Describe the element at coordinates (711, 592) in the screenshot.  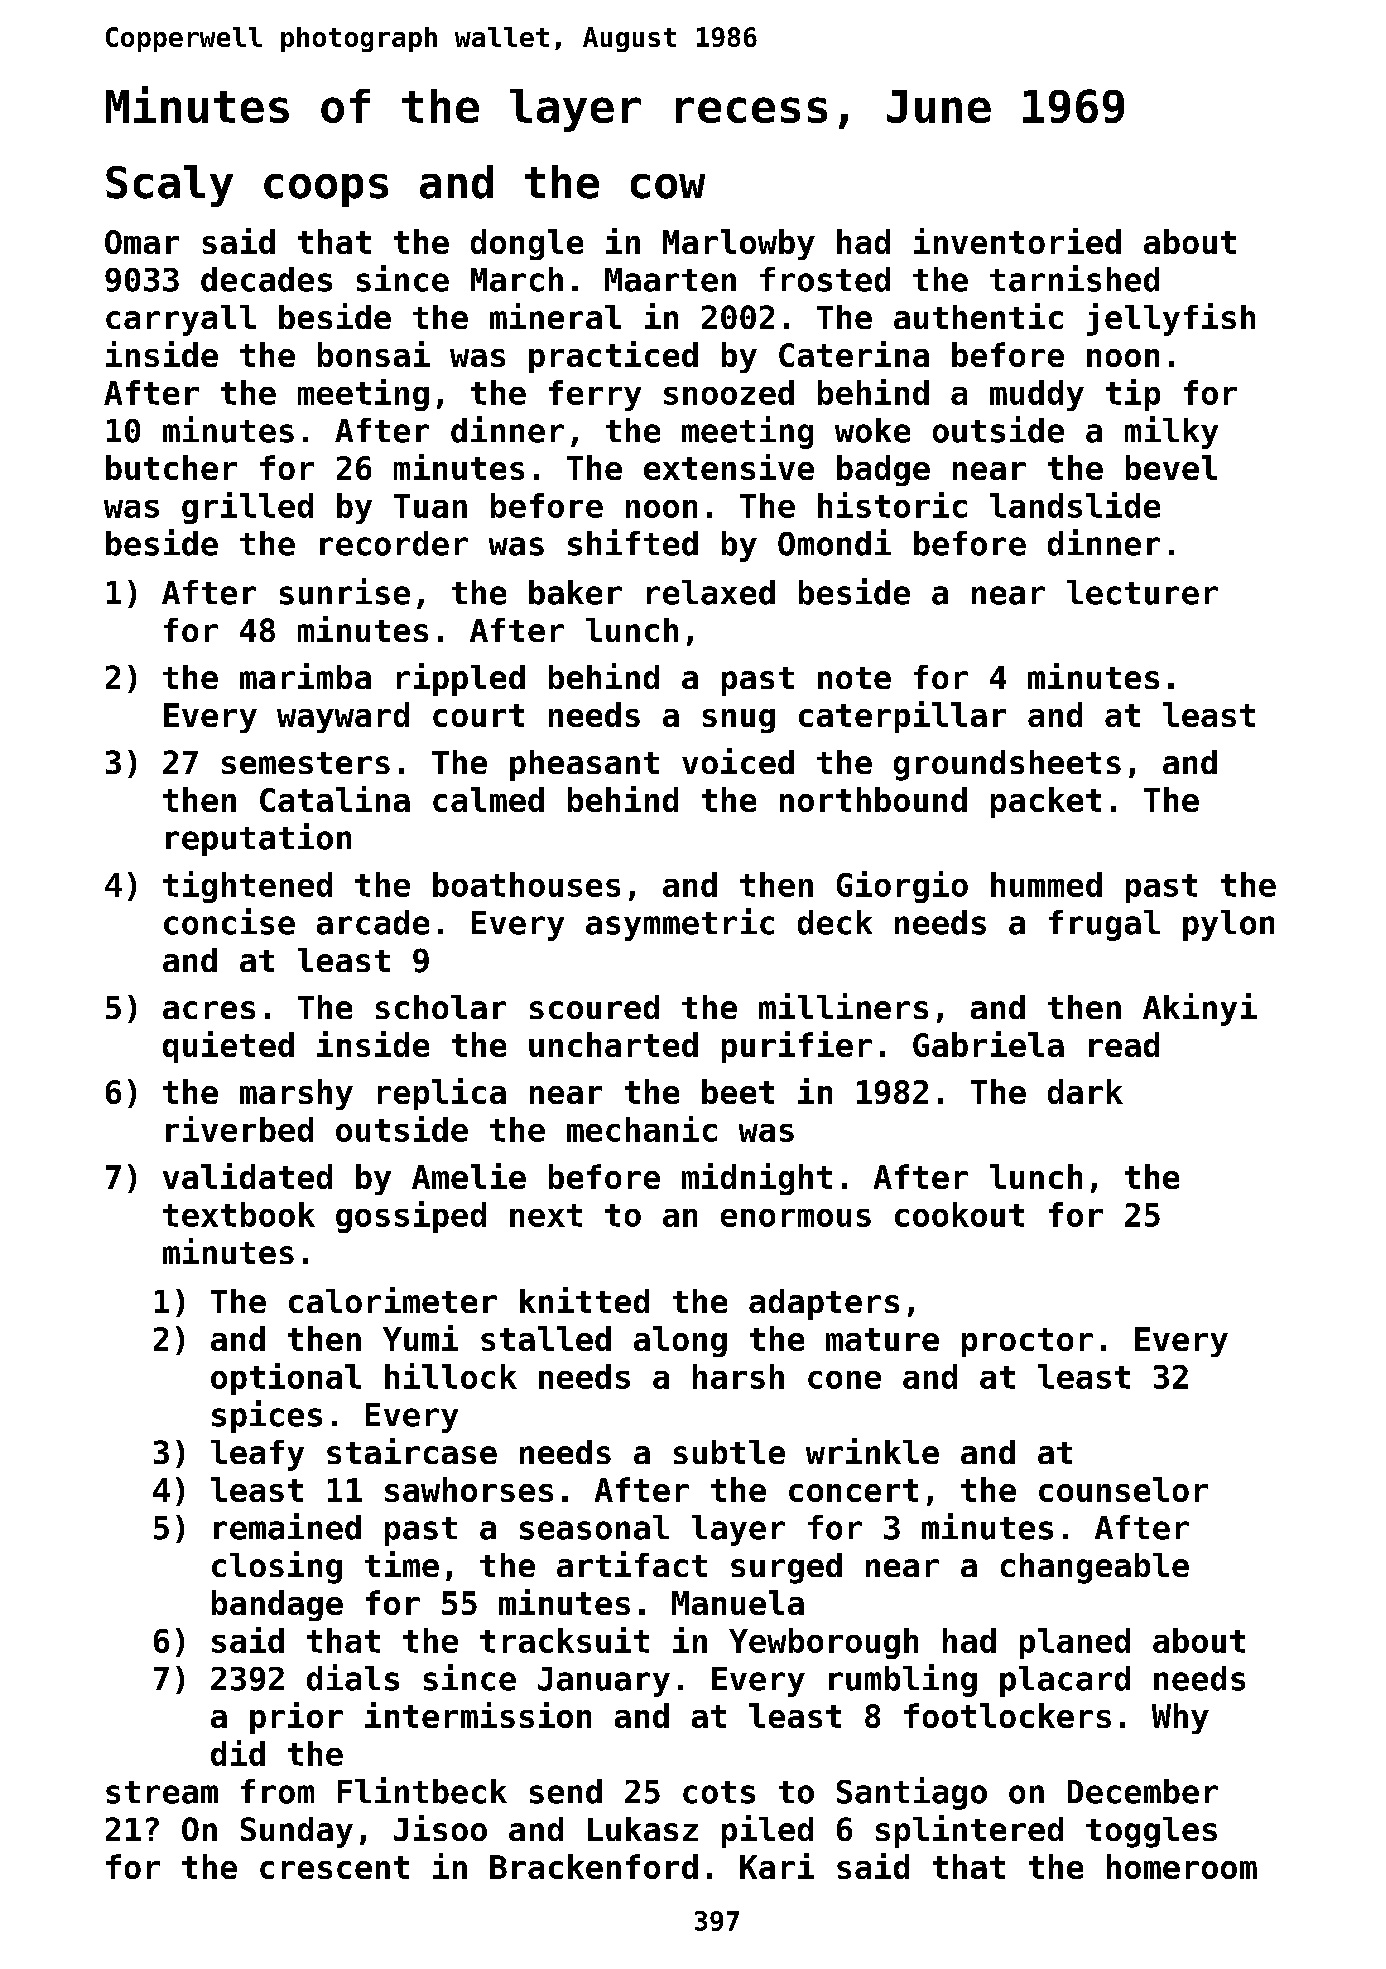
I see `relaxed` at that location.
